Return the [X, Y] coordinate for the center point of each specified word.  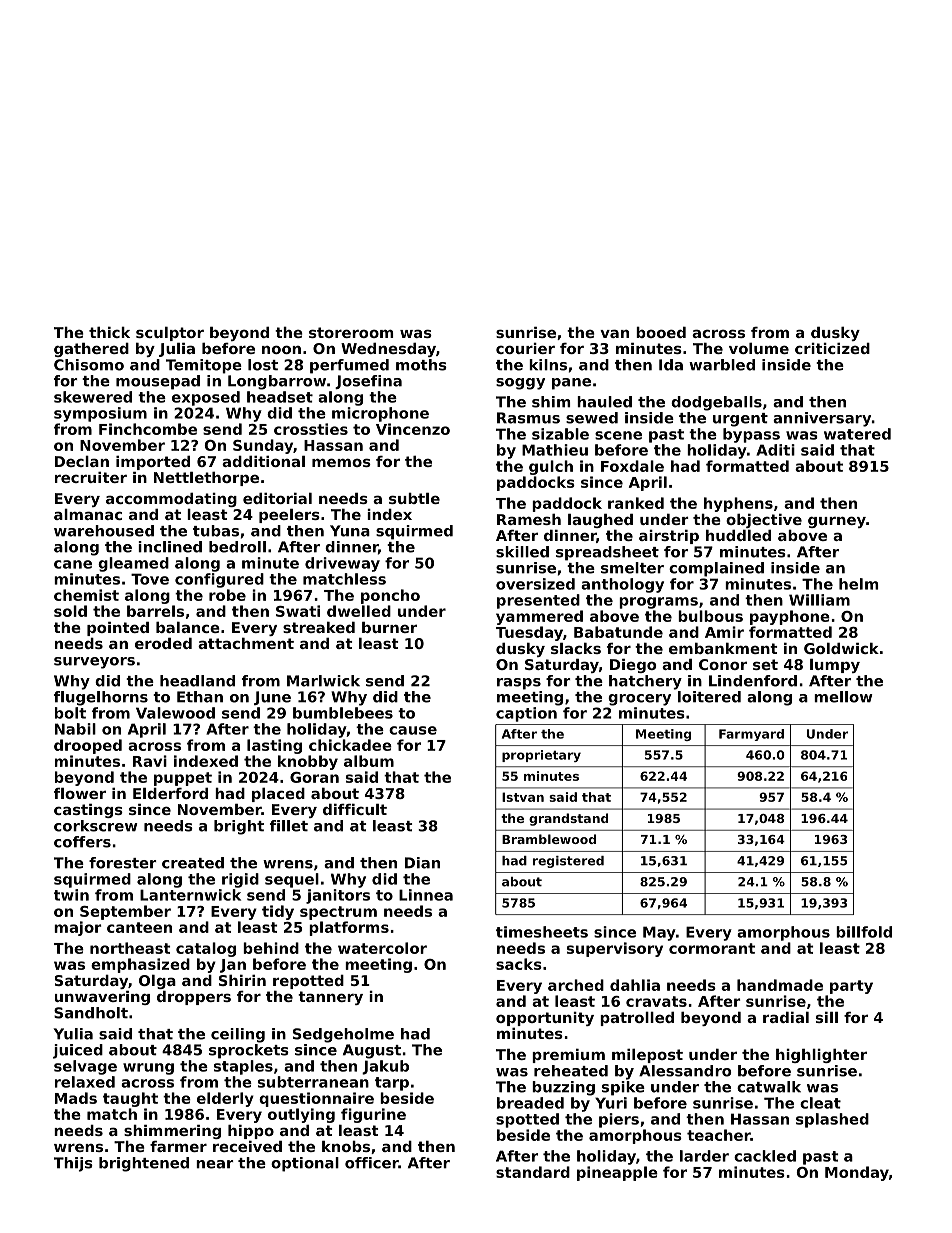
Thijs [73, 1164]
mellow [843, 697]
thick [109, 332]
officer [372, 1163]
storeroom [351, 332]
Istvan [523, 797]
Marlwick [323, 681]
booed [661, 332]
